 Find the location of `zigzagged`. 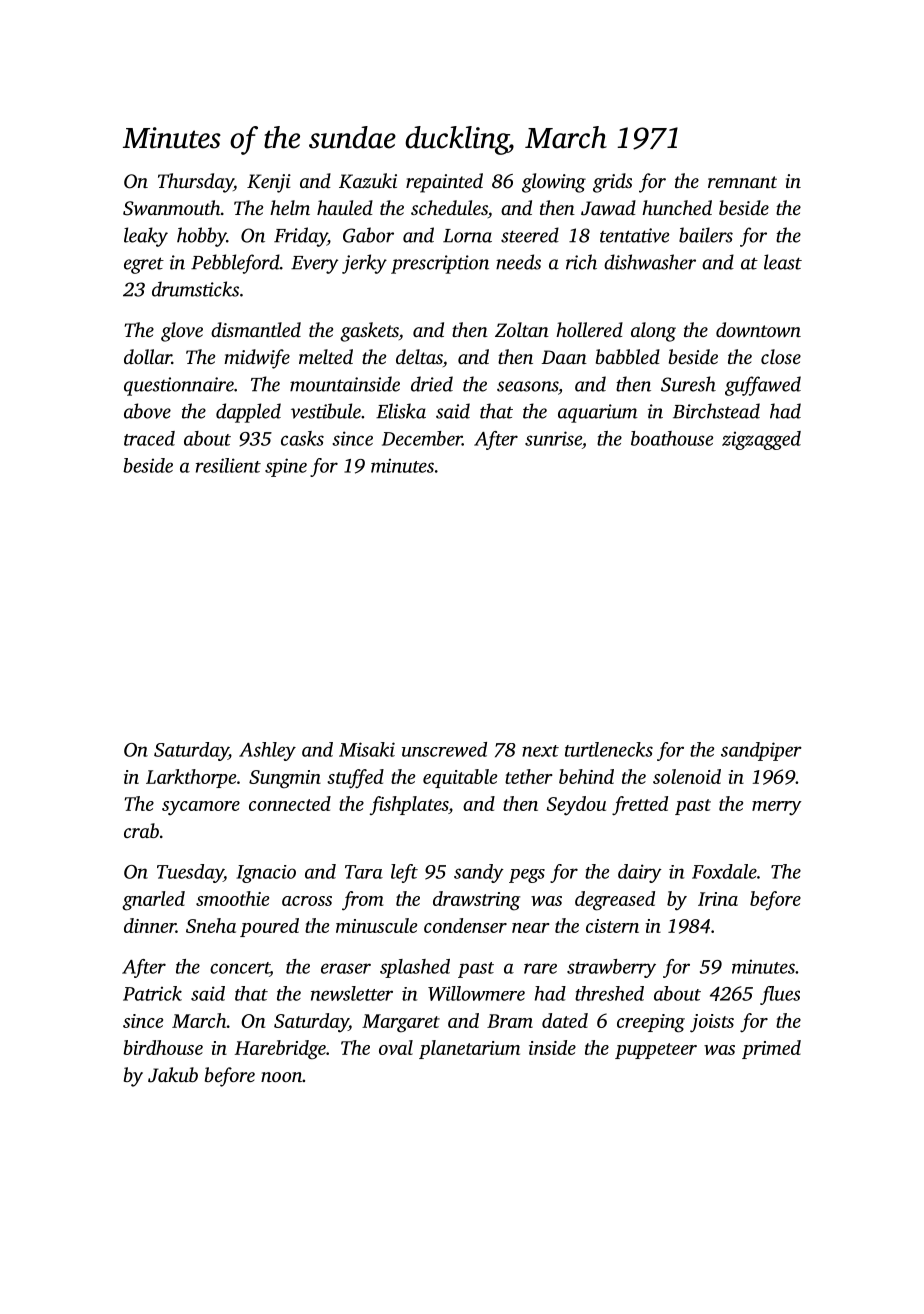

zigzagged is located at coordinates (761, 440).
